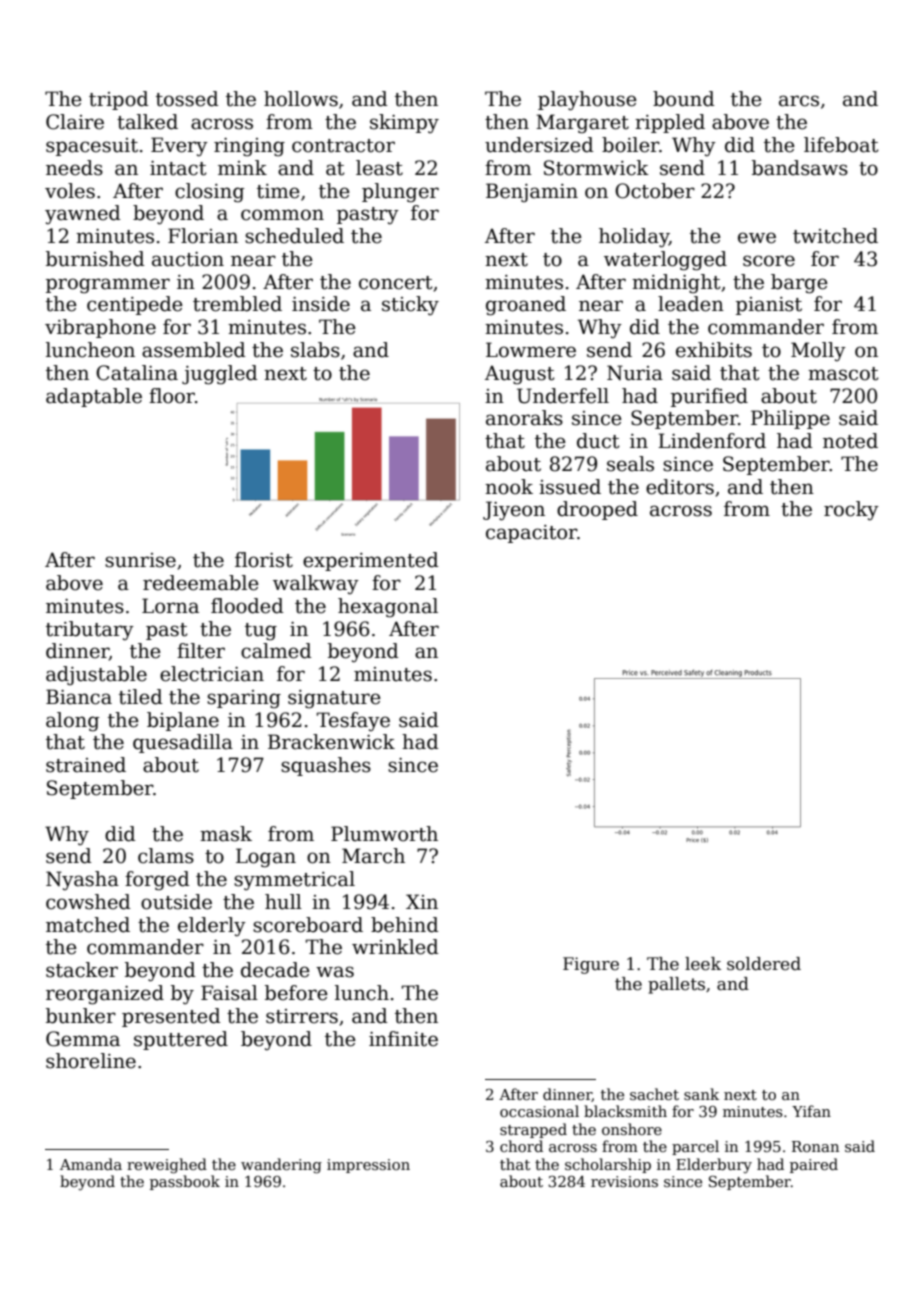 The height and width of the screenshot is (1314, 924). What do you see at coordinates (86, 765) in the screenshot?
I see `strained` at bounding box center [86, 765].
